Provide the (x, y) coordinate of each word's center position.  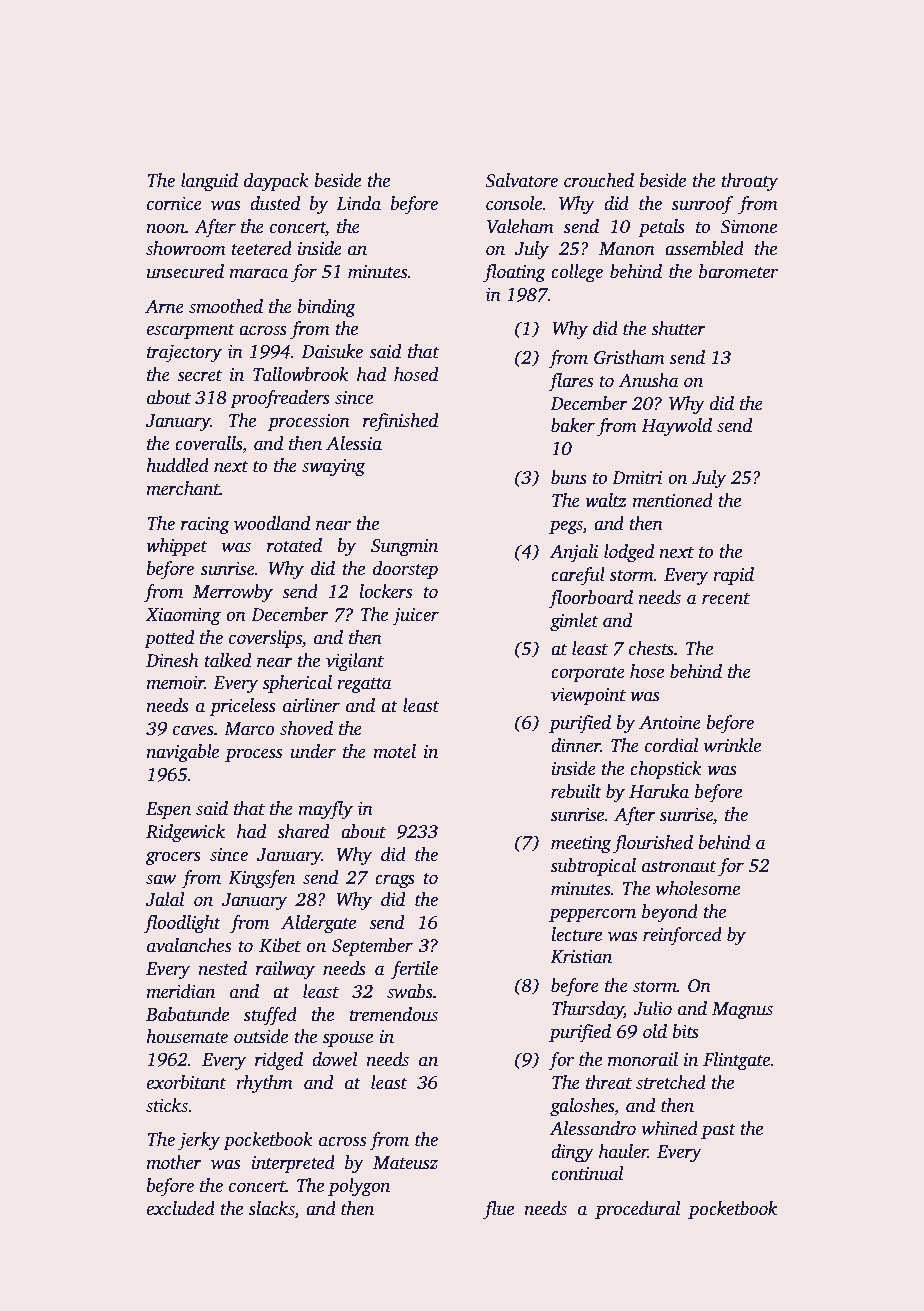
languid (209, 182)
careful (578, 576)
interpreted (293, 1164)
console (514, 203)
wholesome (698, 888)
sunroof (702, 205)
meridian (180, 991)
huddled (177, 465)
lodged (629, 553)
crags (395, 881)
